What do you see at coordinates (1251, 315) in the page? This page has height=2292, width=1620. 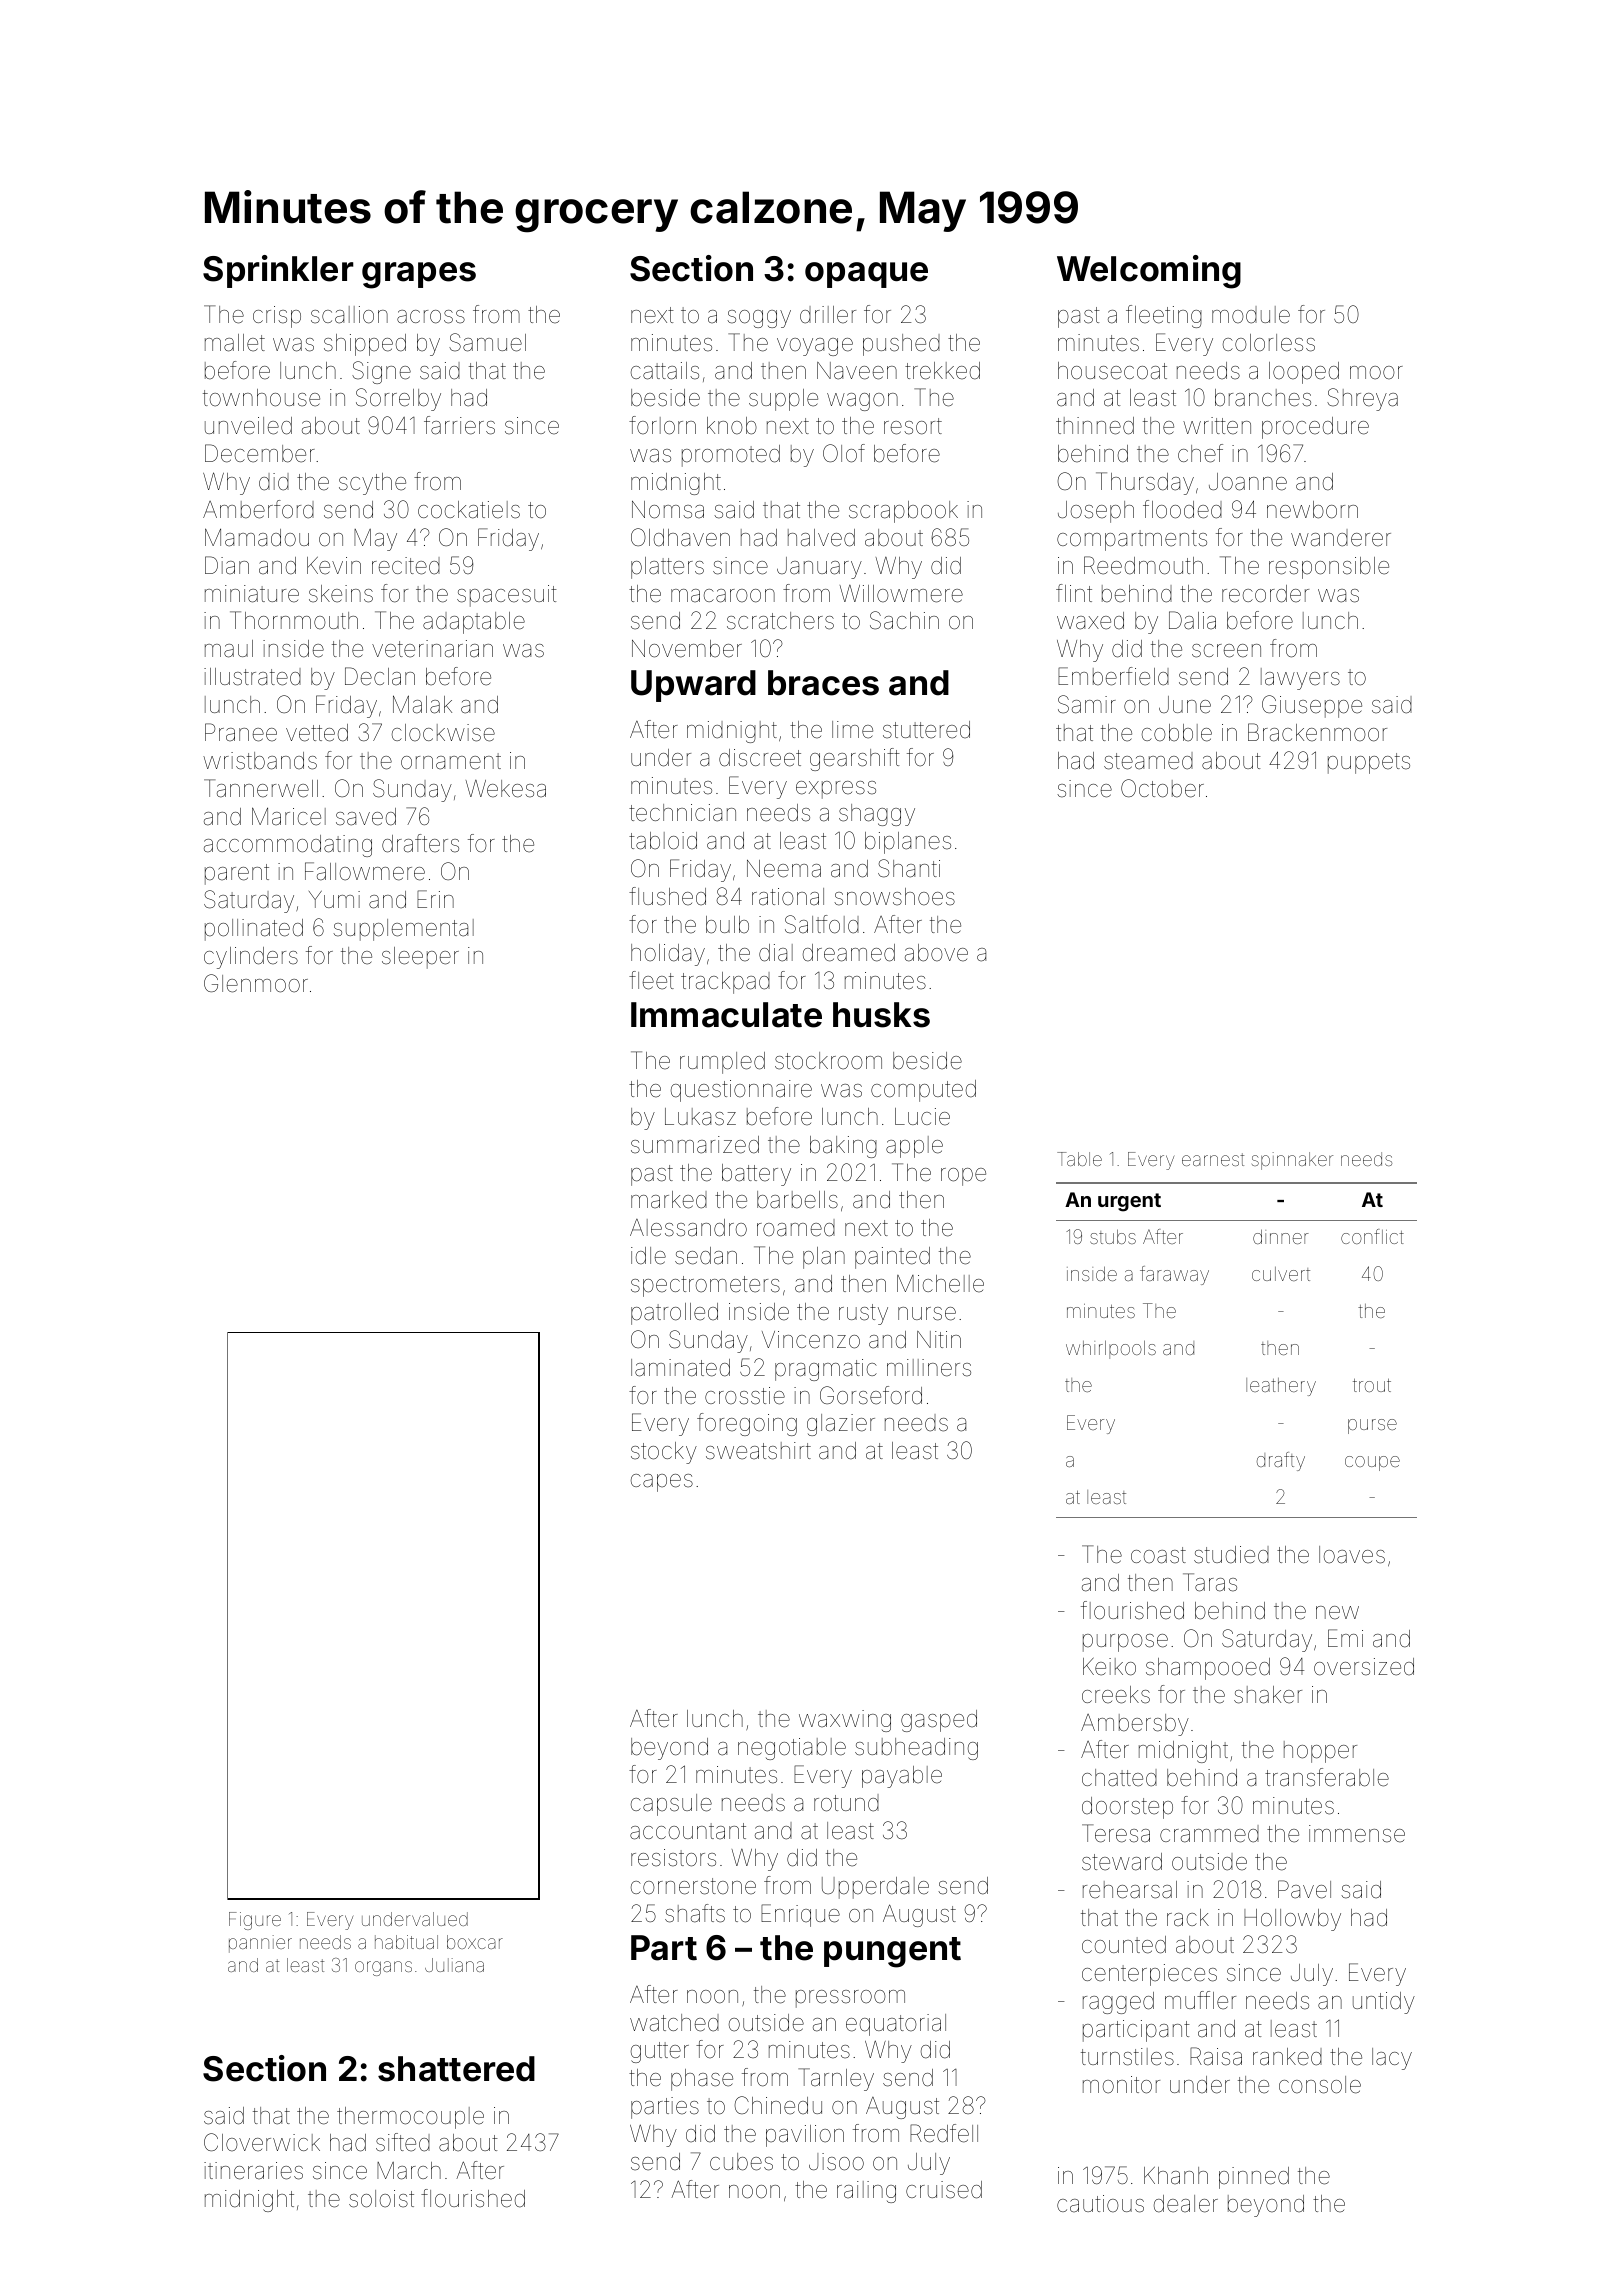 I see `module` at bounding box center [1251, 315].
